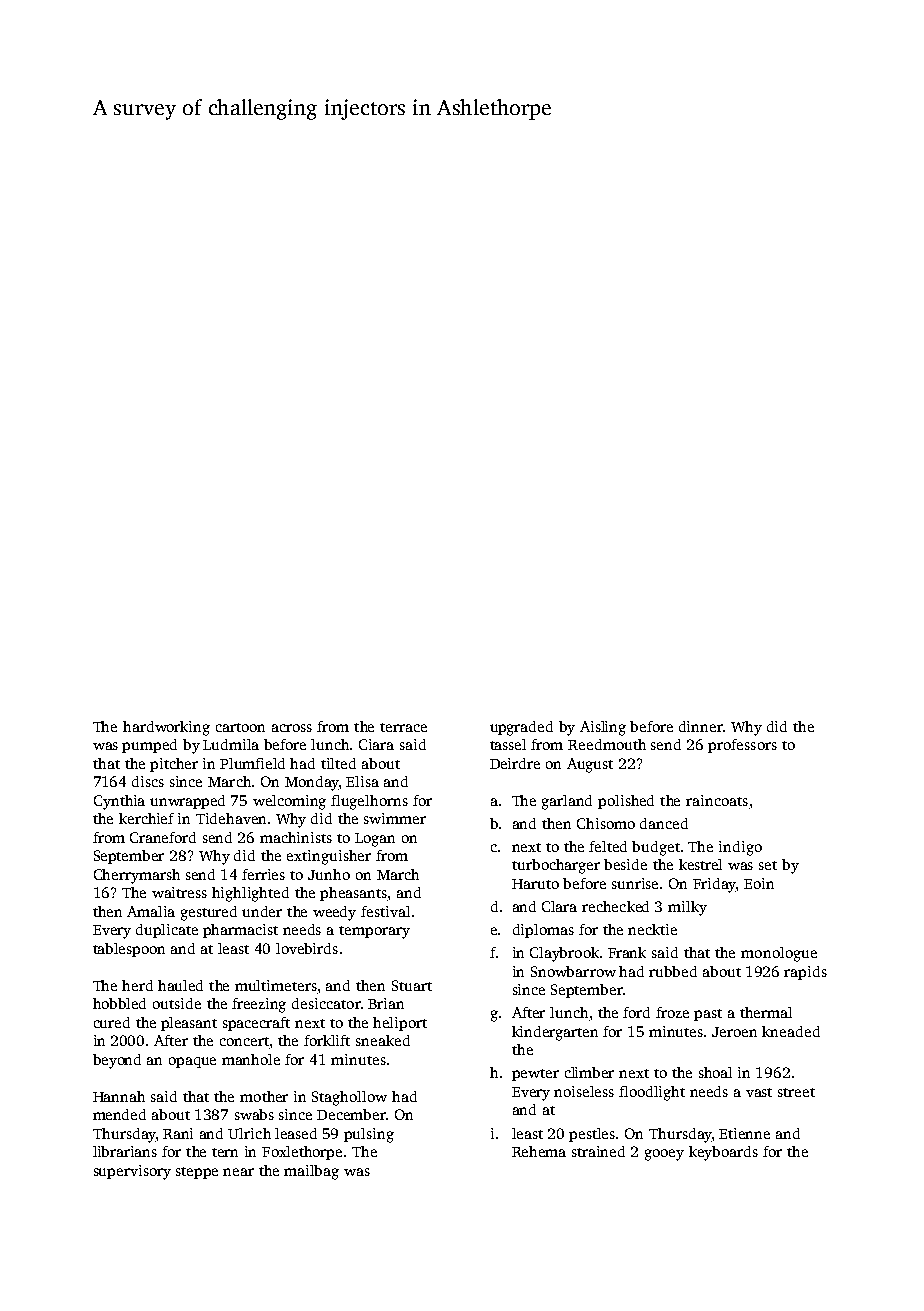 This page has height=1311, width=924. I want to click on supervisory, so click(132, 1172).
